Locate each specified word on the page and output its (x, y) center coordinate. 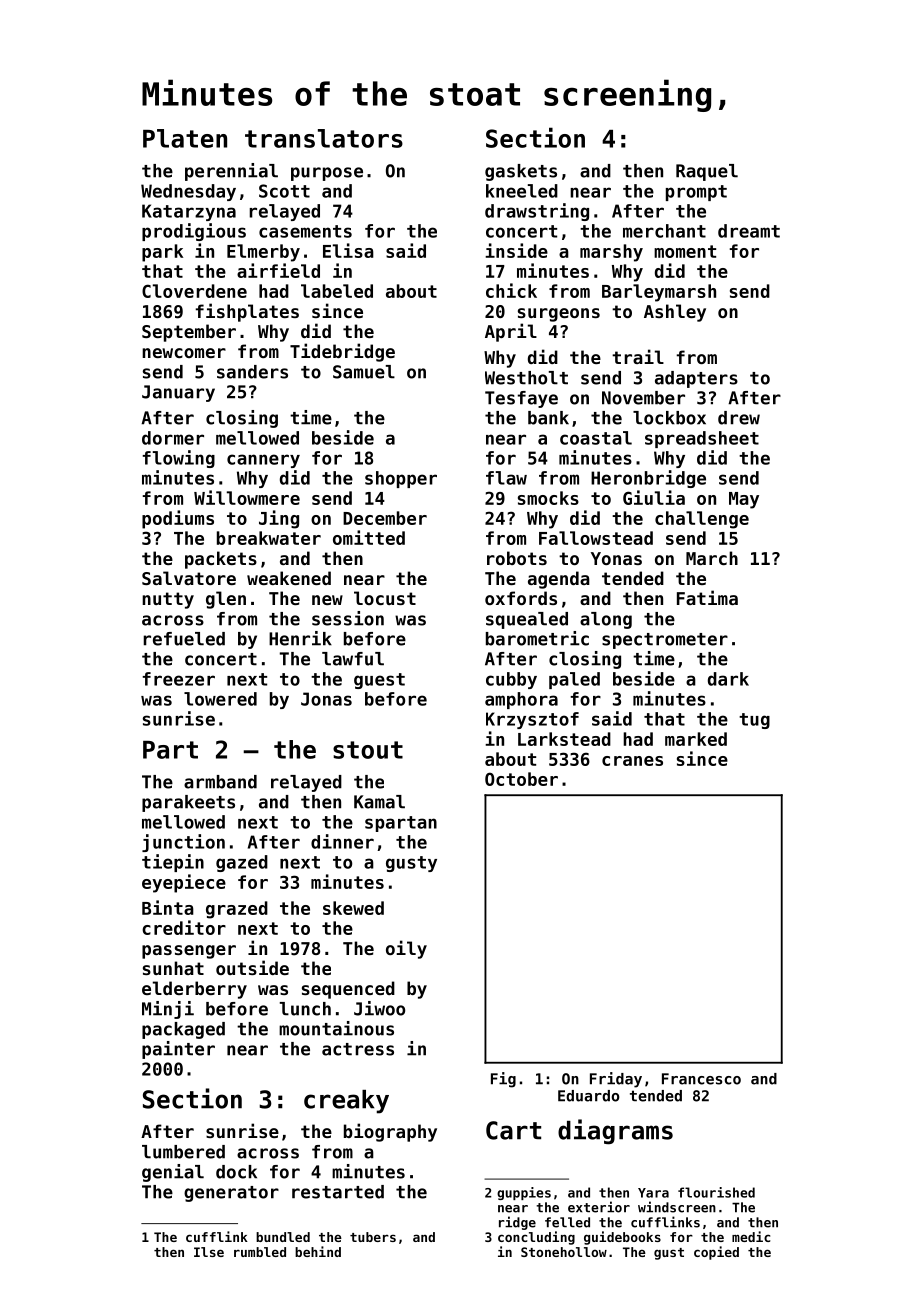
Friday (616, 1080)
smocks (548, 498)
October (521, 779)
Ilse (209, 1252)
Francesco (701, 1079)
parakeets (188, 803)
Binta (168, 907)
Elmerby (263, 253)
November (643, 398)
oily (406, 949)
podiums (178, 519)
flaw (506, 478)
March (712, 558)
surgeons (559, 315)
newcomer (184, 353)
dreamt (749, 231)
